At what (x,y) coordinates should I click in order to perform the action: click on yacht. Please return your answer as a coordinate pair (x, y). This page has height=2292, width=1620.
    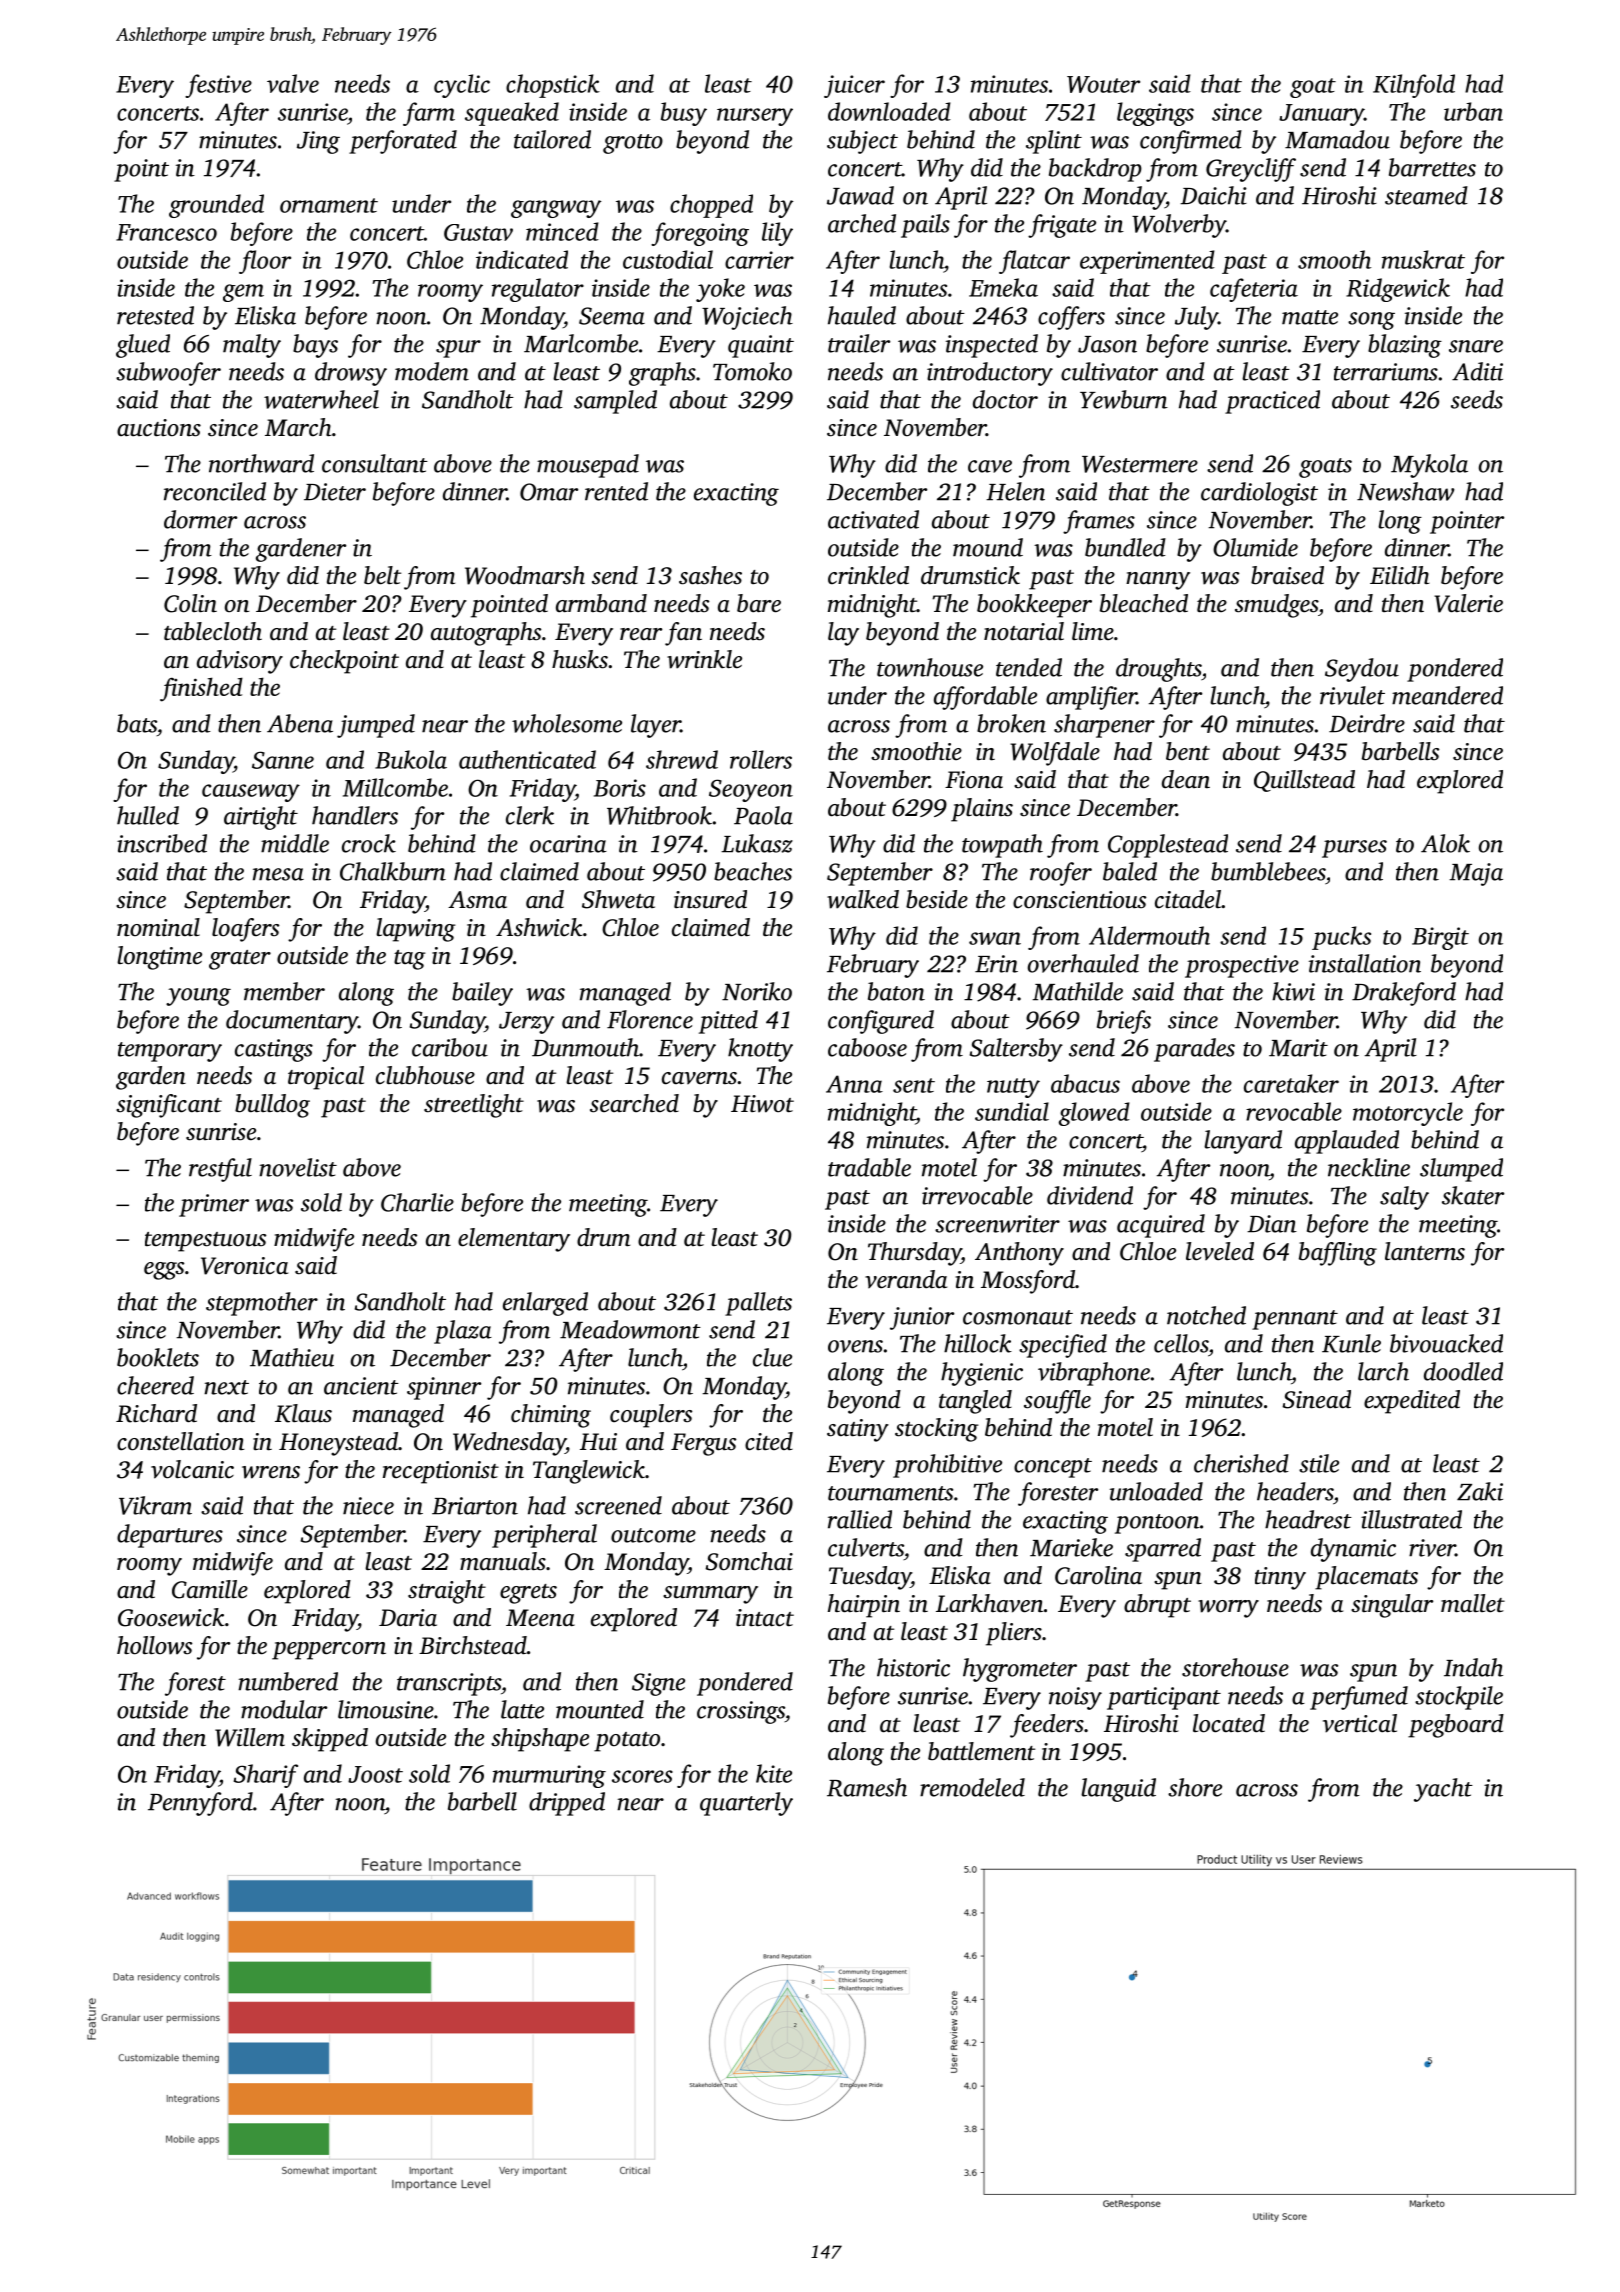
    Looking at the image, I should click on (1443, 1790).
